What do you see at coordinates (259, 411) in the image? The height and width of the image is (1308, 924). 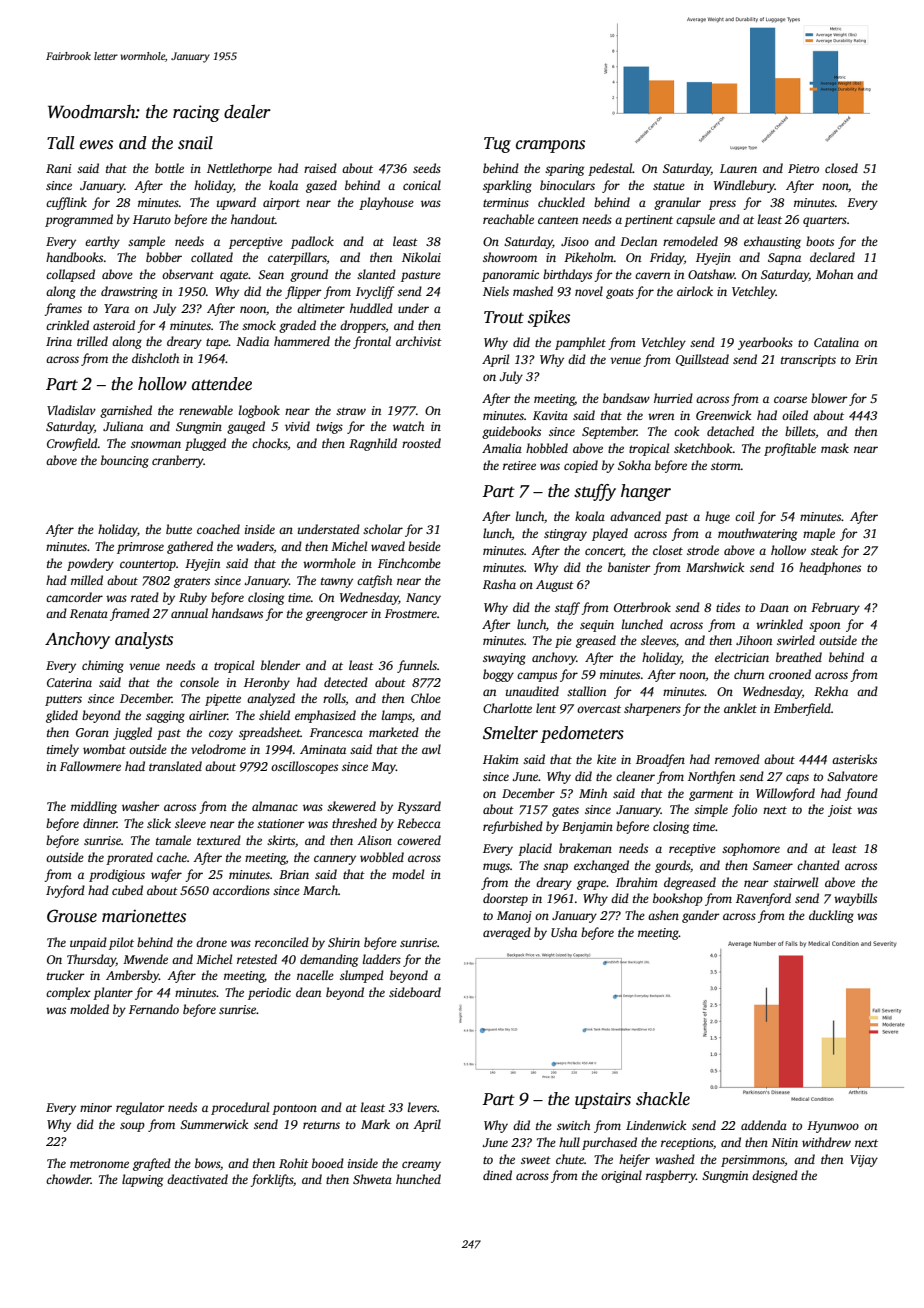 I see `logbook` at bounding box center [259, 411].
